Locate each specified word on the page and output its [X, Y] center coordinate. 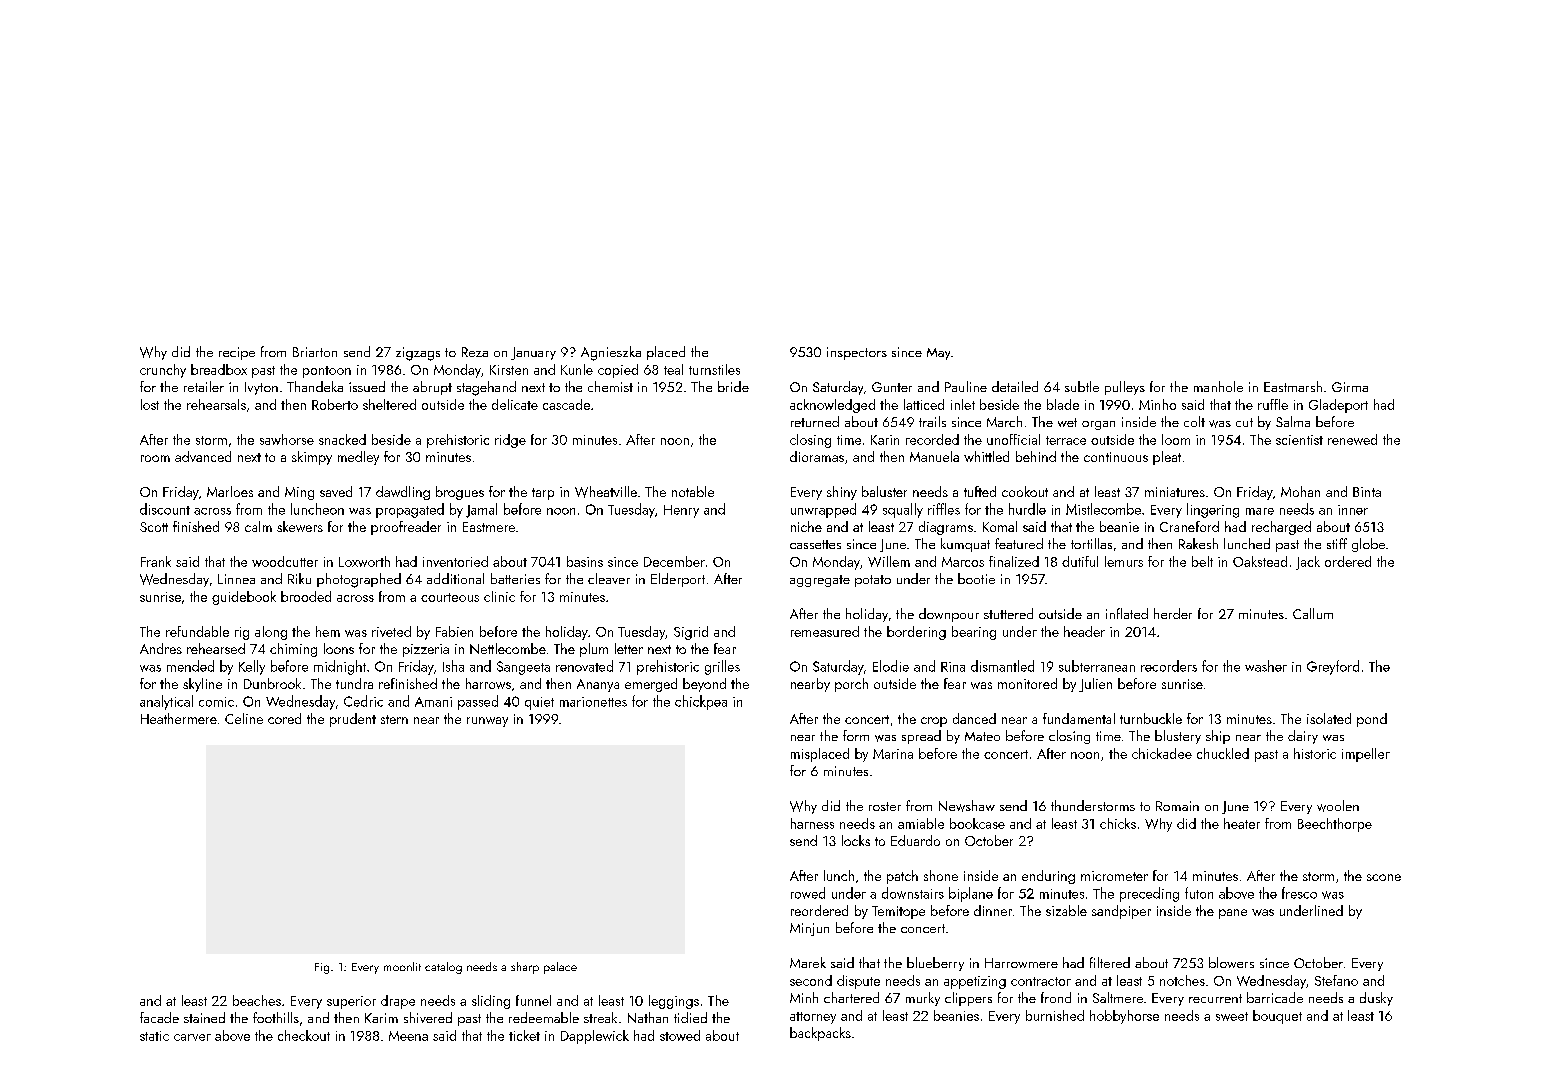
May [938, 354]
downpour [949, 615]
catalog [443, 968]
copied [618, 371]
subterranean [1097, 666]
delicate [515, 404]
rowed [808, 893]
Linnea [236, 579]
